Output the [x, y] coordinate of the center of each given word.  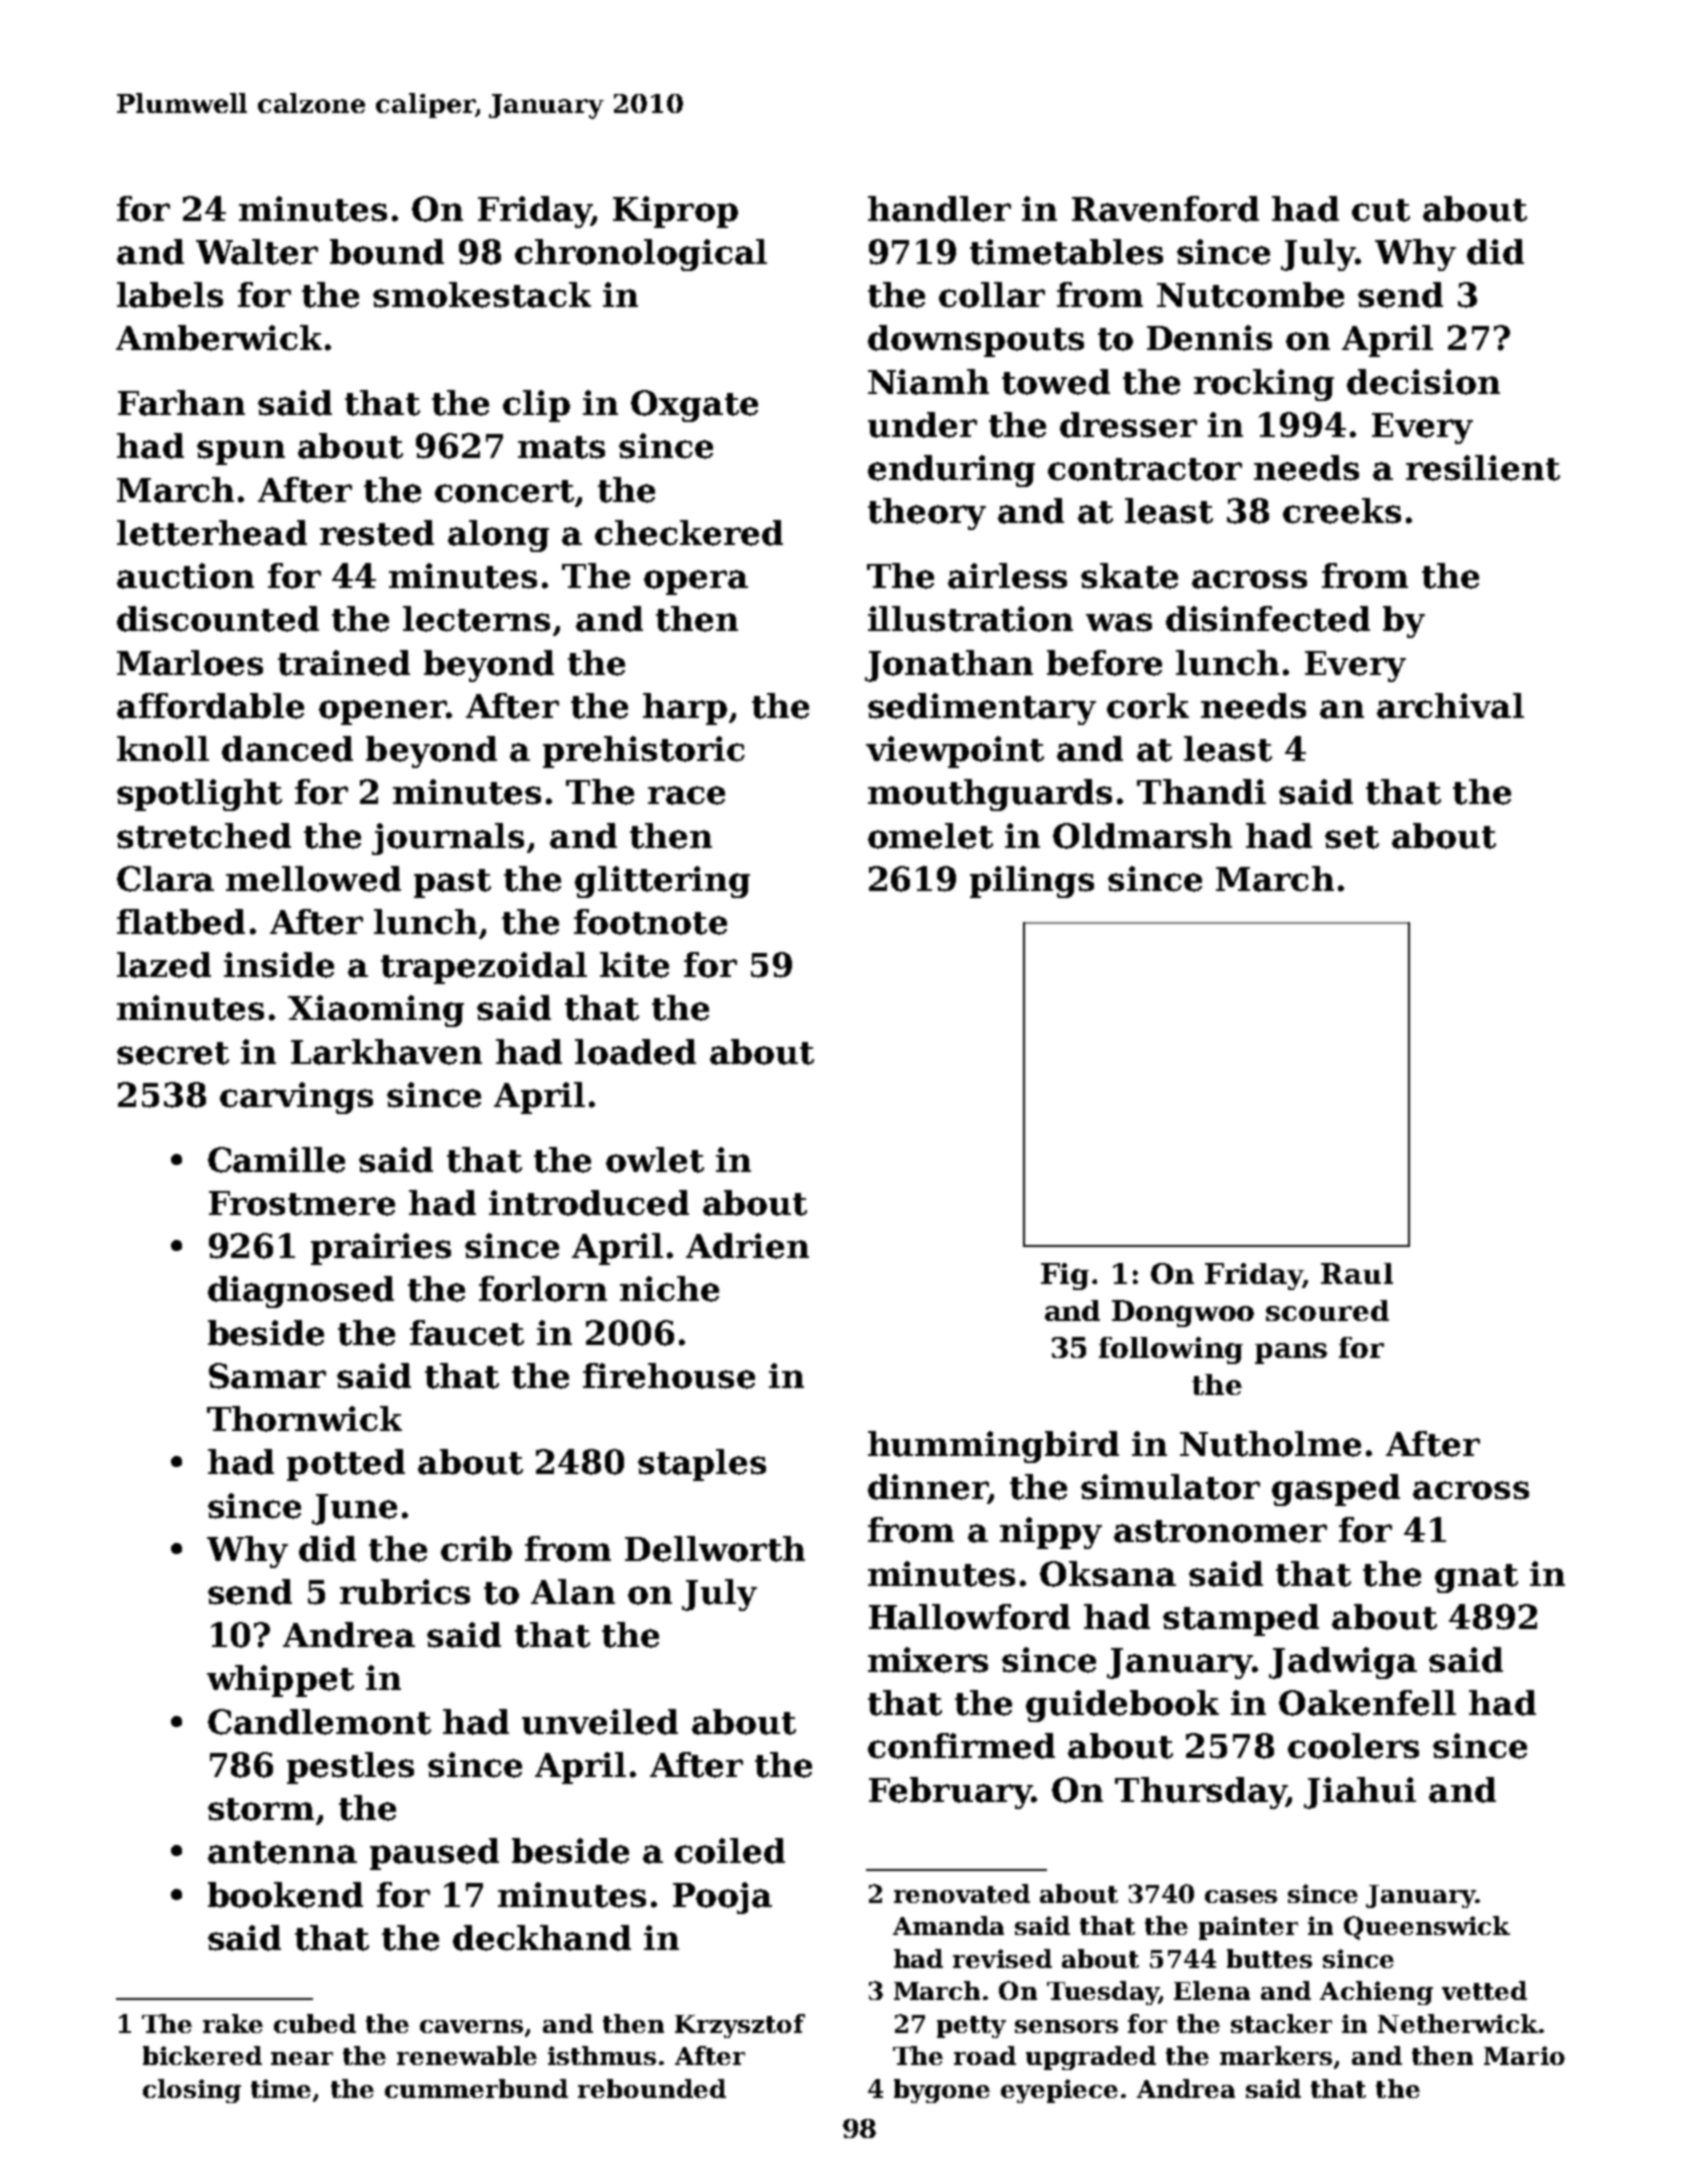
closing [192, 2091]
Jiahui [1360, 1793]
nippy [1051, 1533]
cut [1381, 210]
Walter [257, 252]
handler [939, 209]
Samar [267, 1376]
